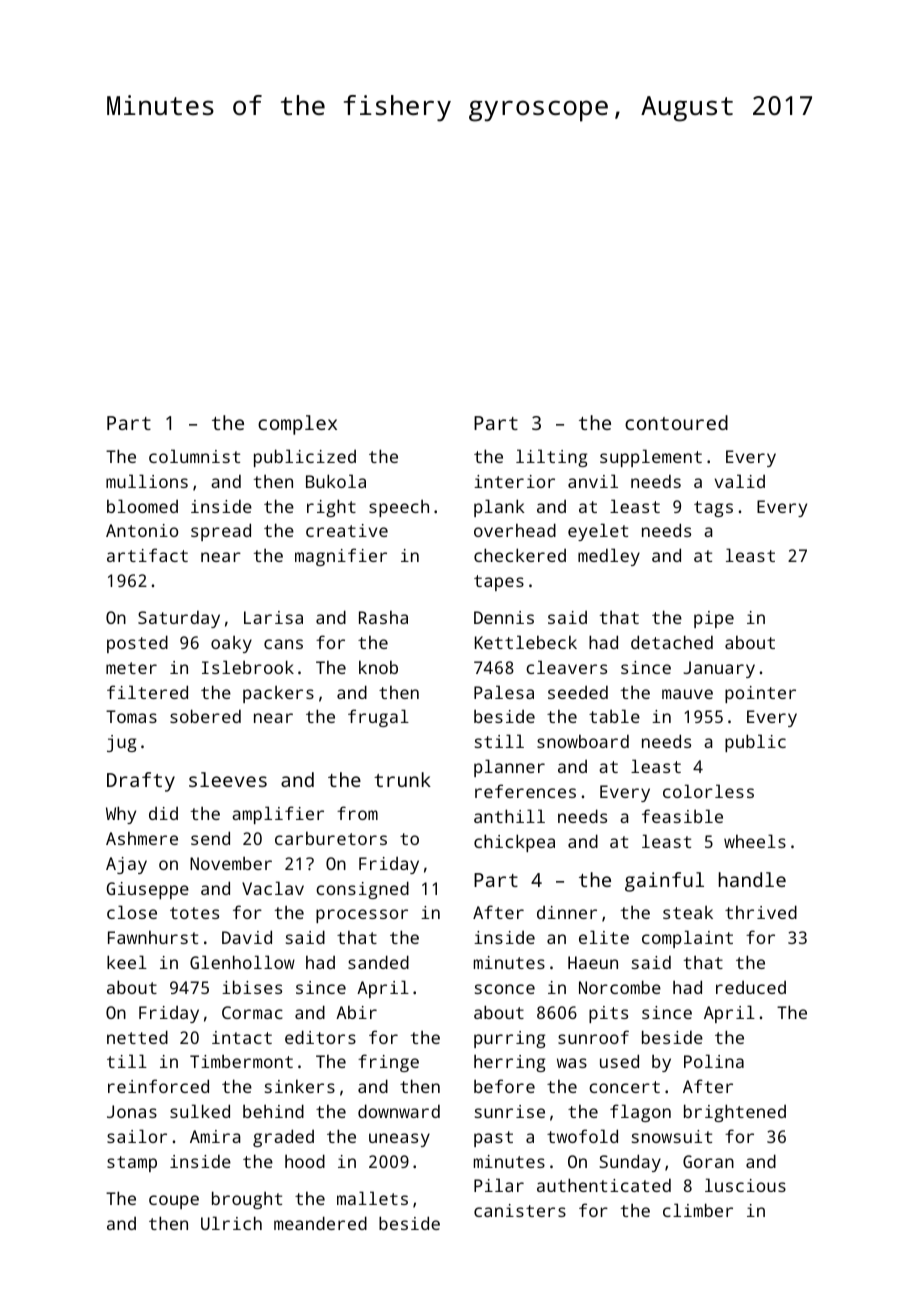 This screenshot has height=1308, width=924. Describe the element at coordinates (499, 508) in the screenshot. I see `plank` at that location.
